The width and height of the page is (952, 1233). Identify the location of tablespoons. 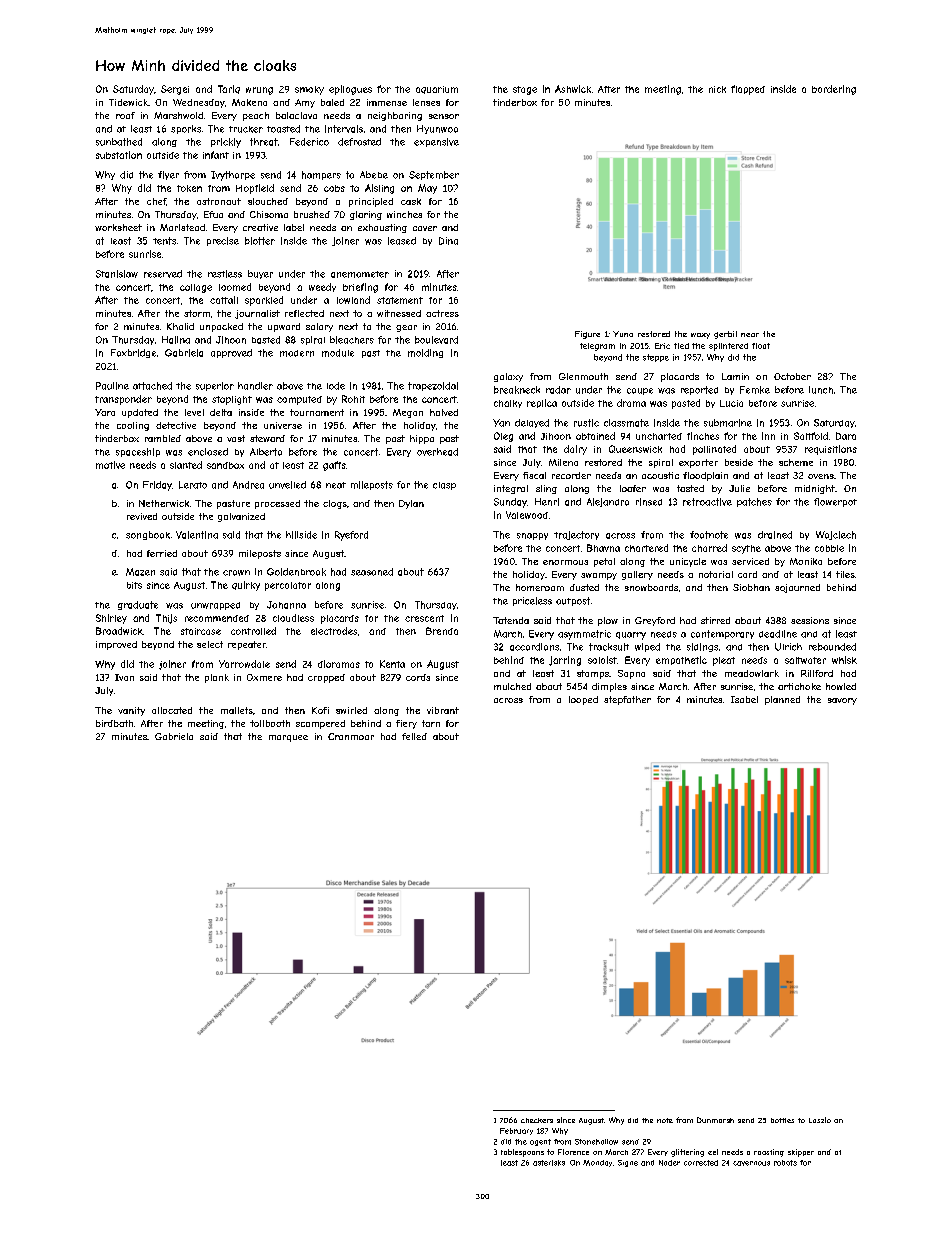
(522, 1153).
